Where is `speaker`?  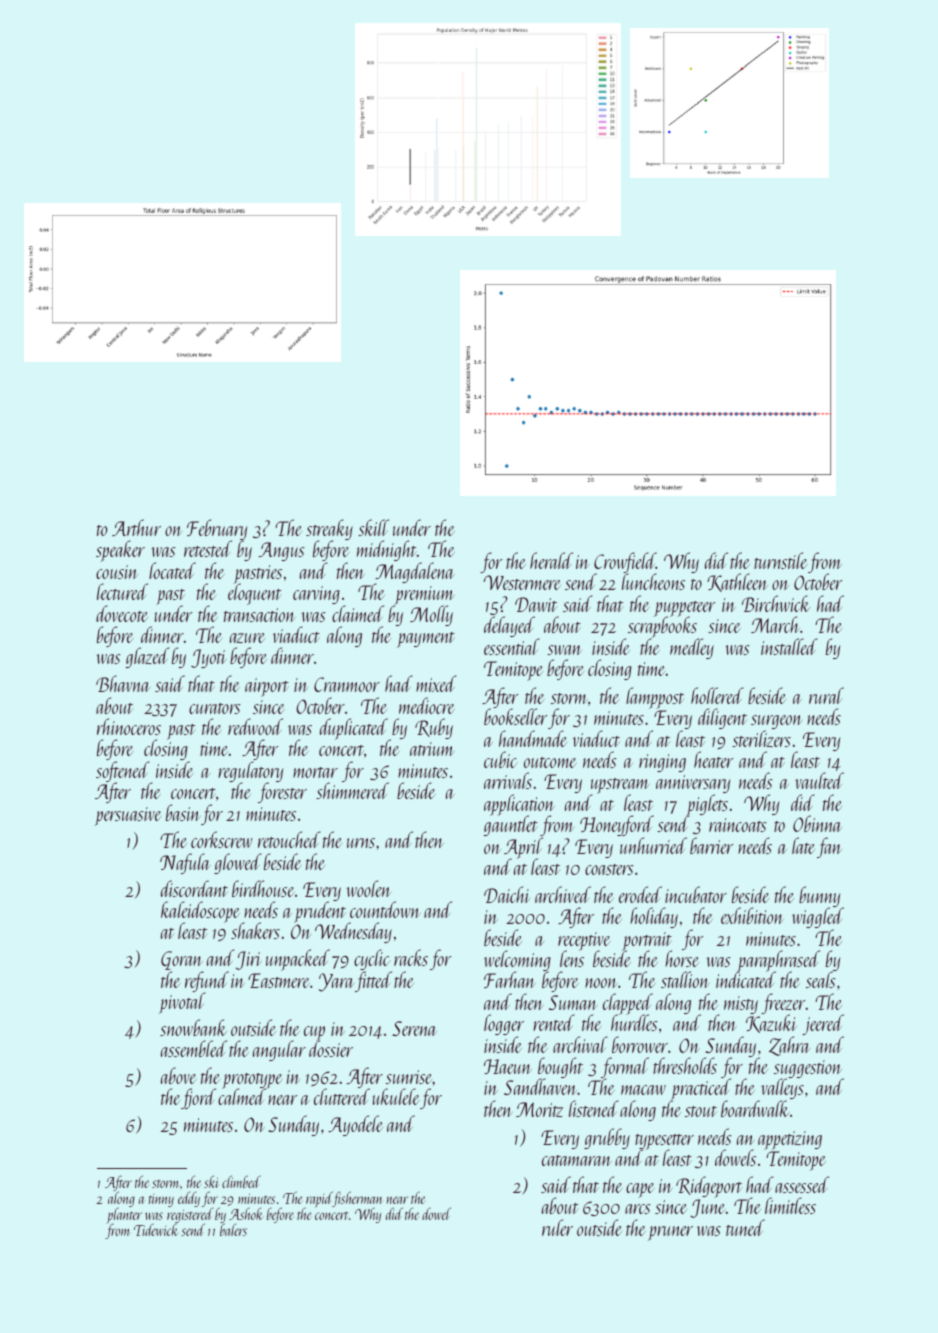
speaker is located at coordinates (120, 551).
